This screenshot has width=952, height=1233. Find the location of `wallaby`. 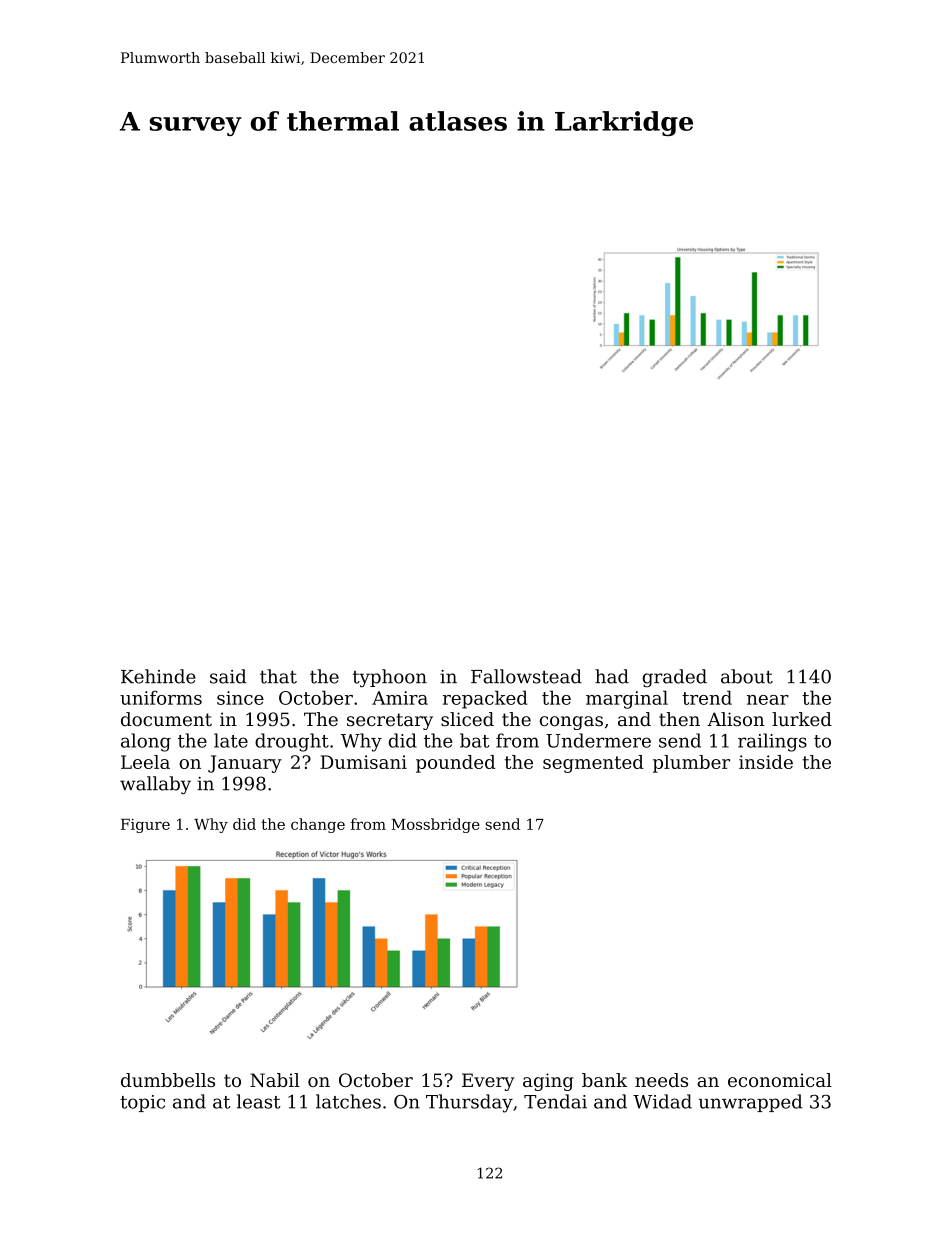

wallaby is located at coordinates (155, 785).
